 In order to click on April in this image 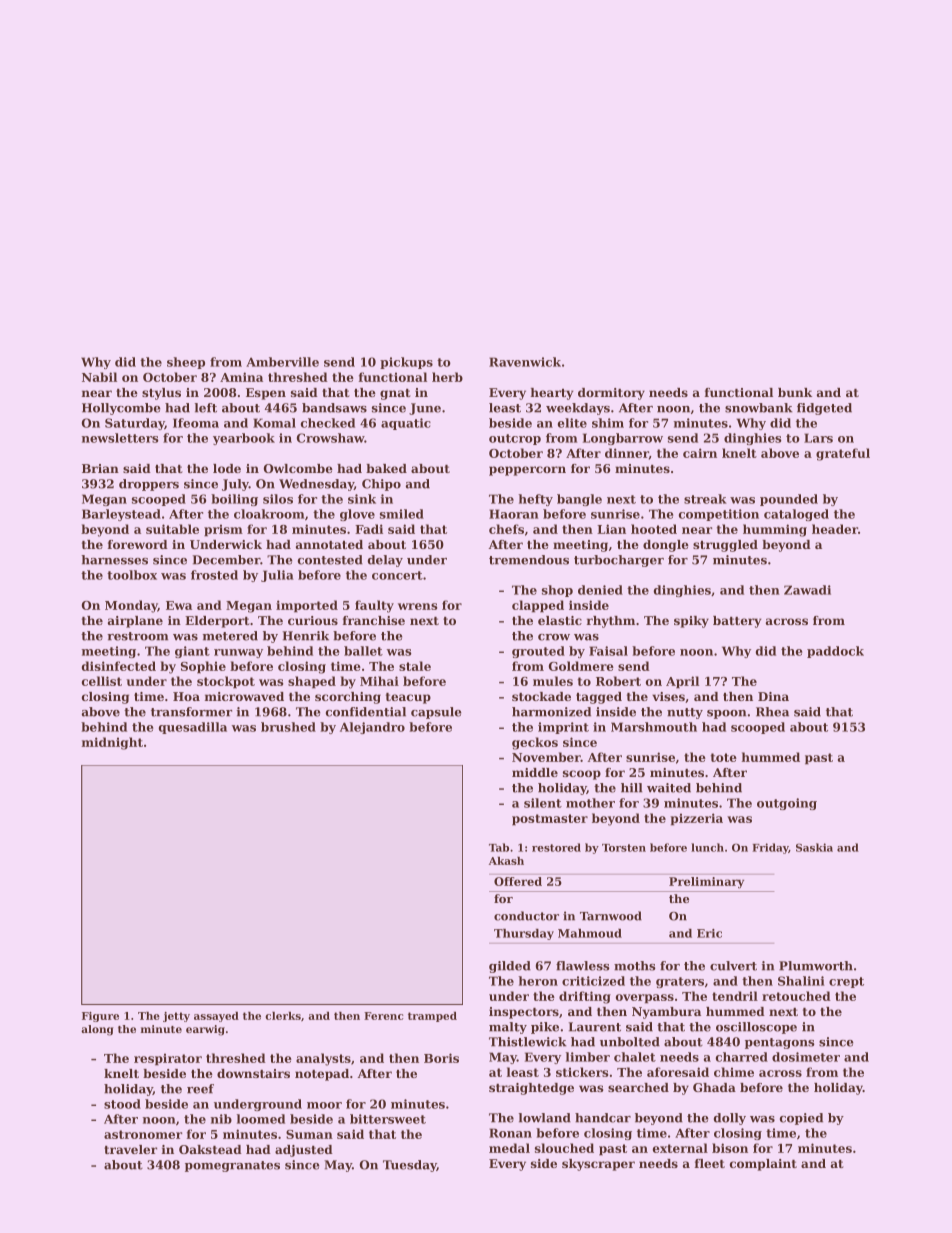, I will do `click(682, 682)`.
